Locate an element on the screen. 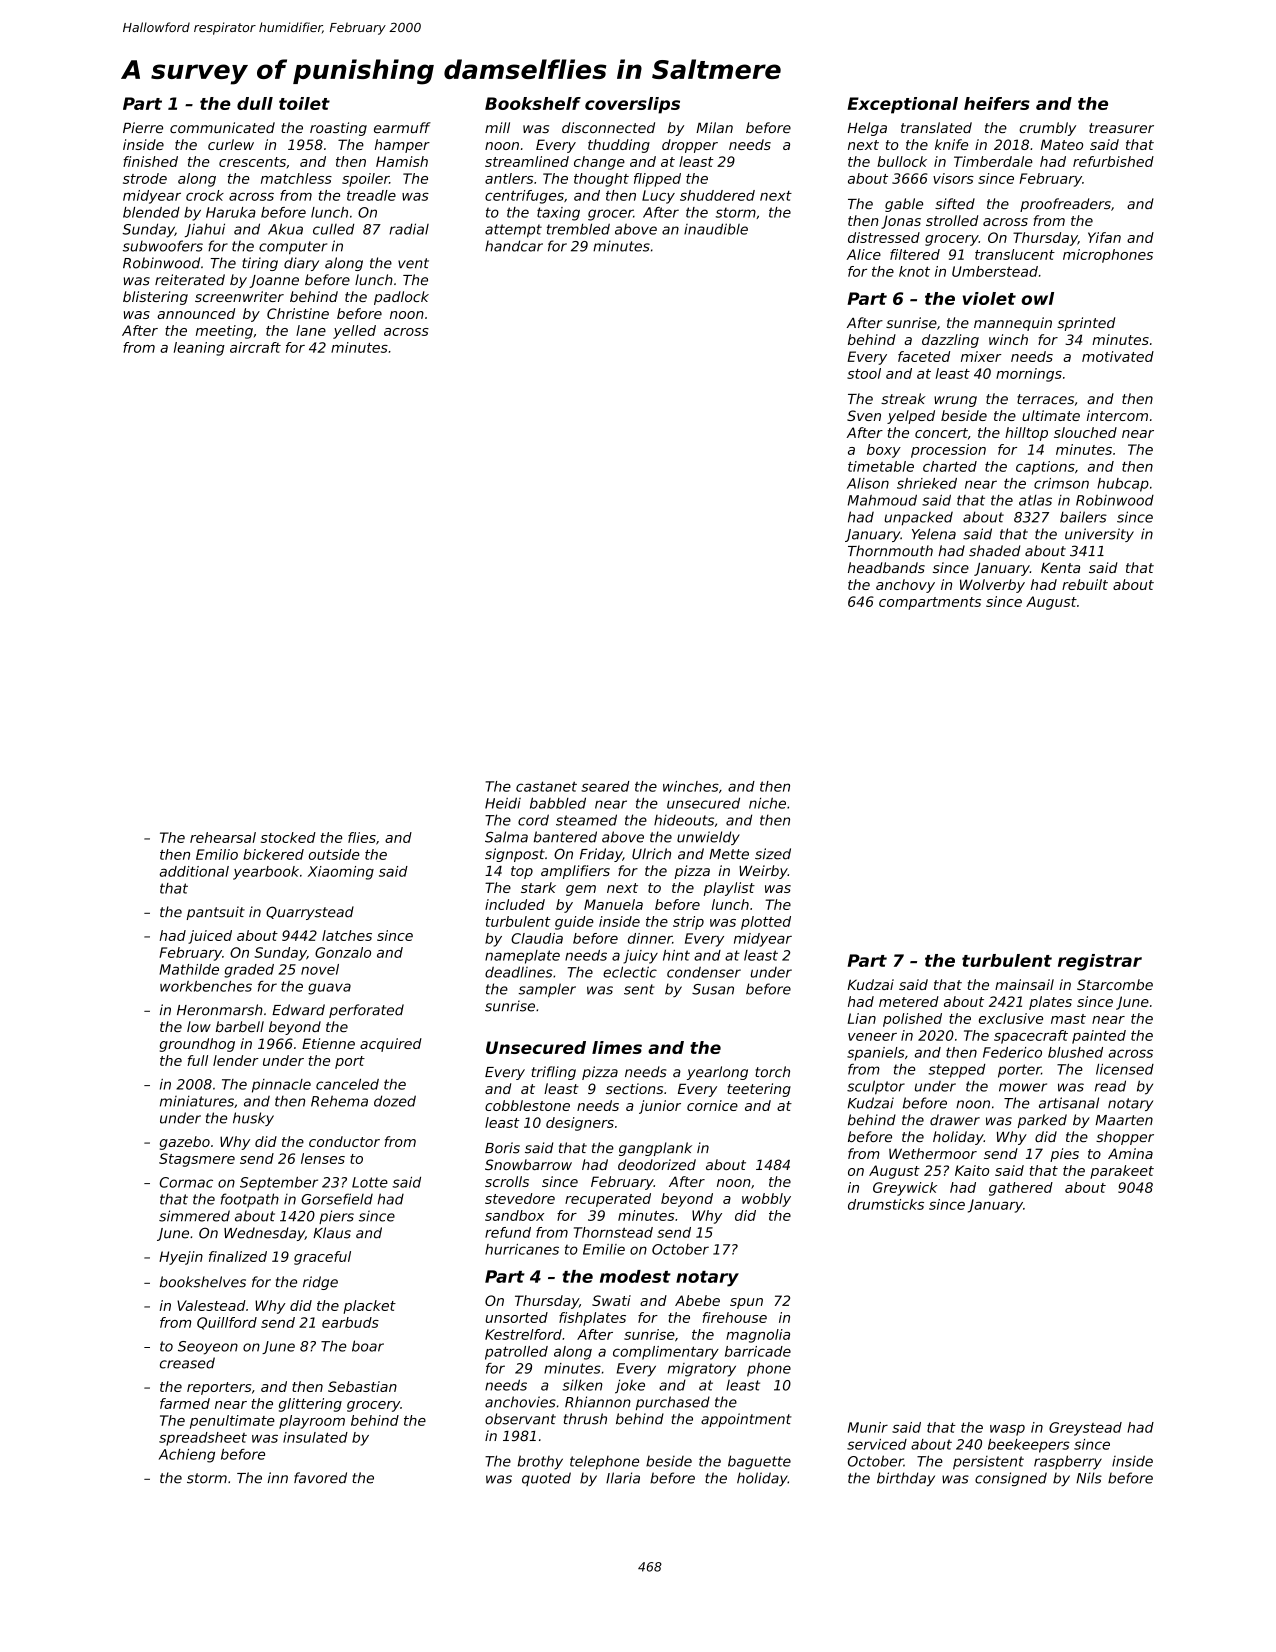  heifers is located at coordinates (997, 103).
